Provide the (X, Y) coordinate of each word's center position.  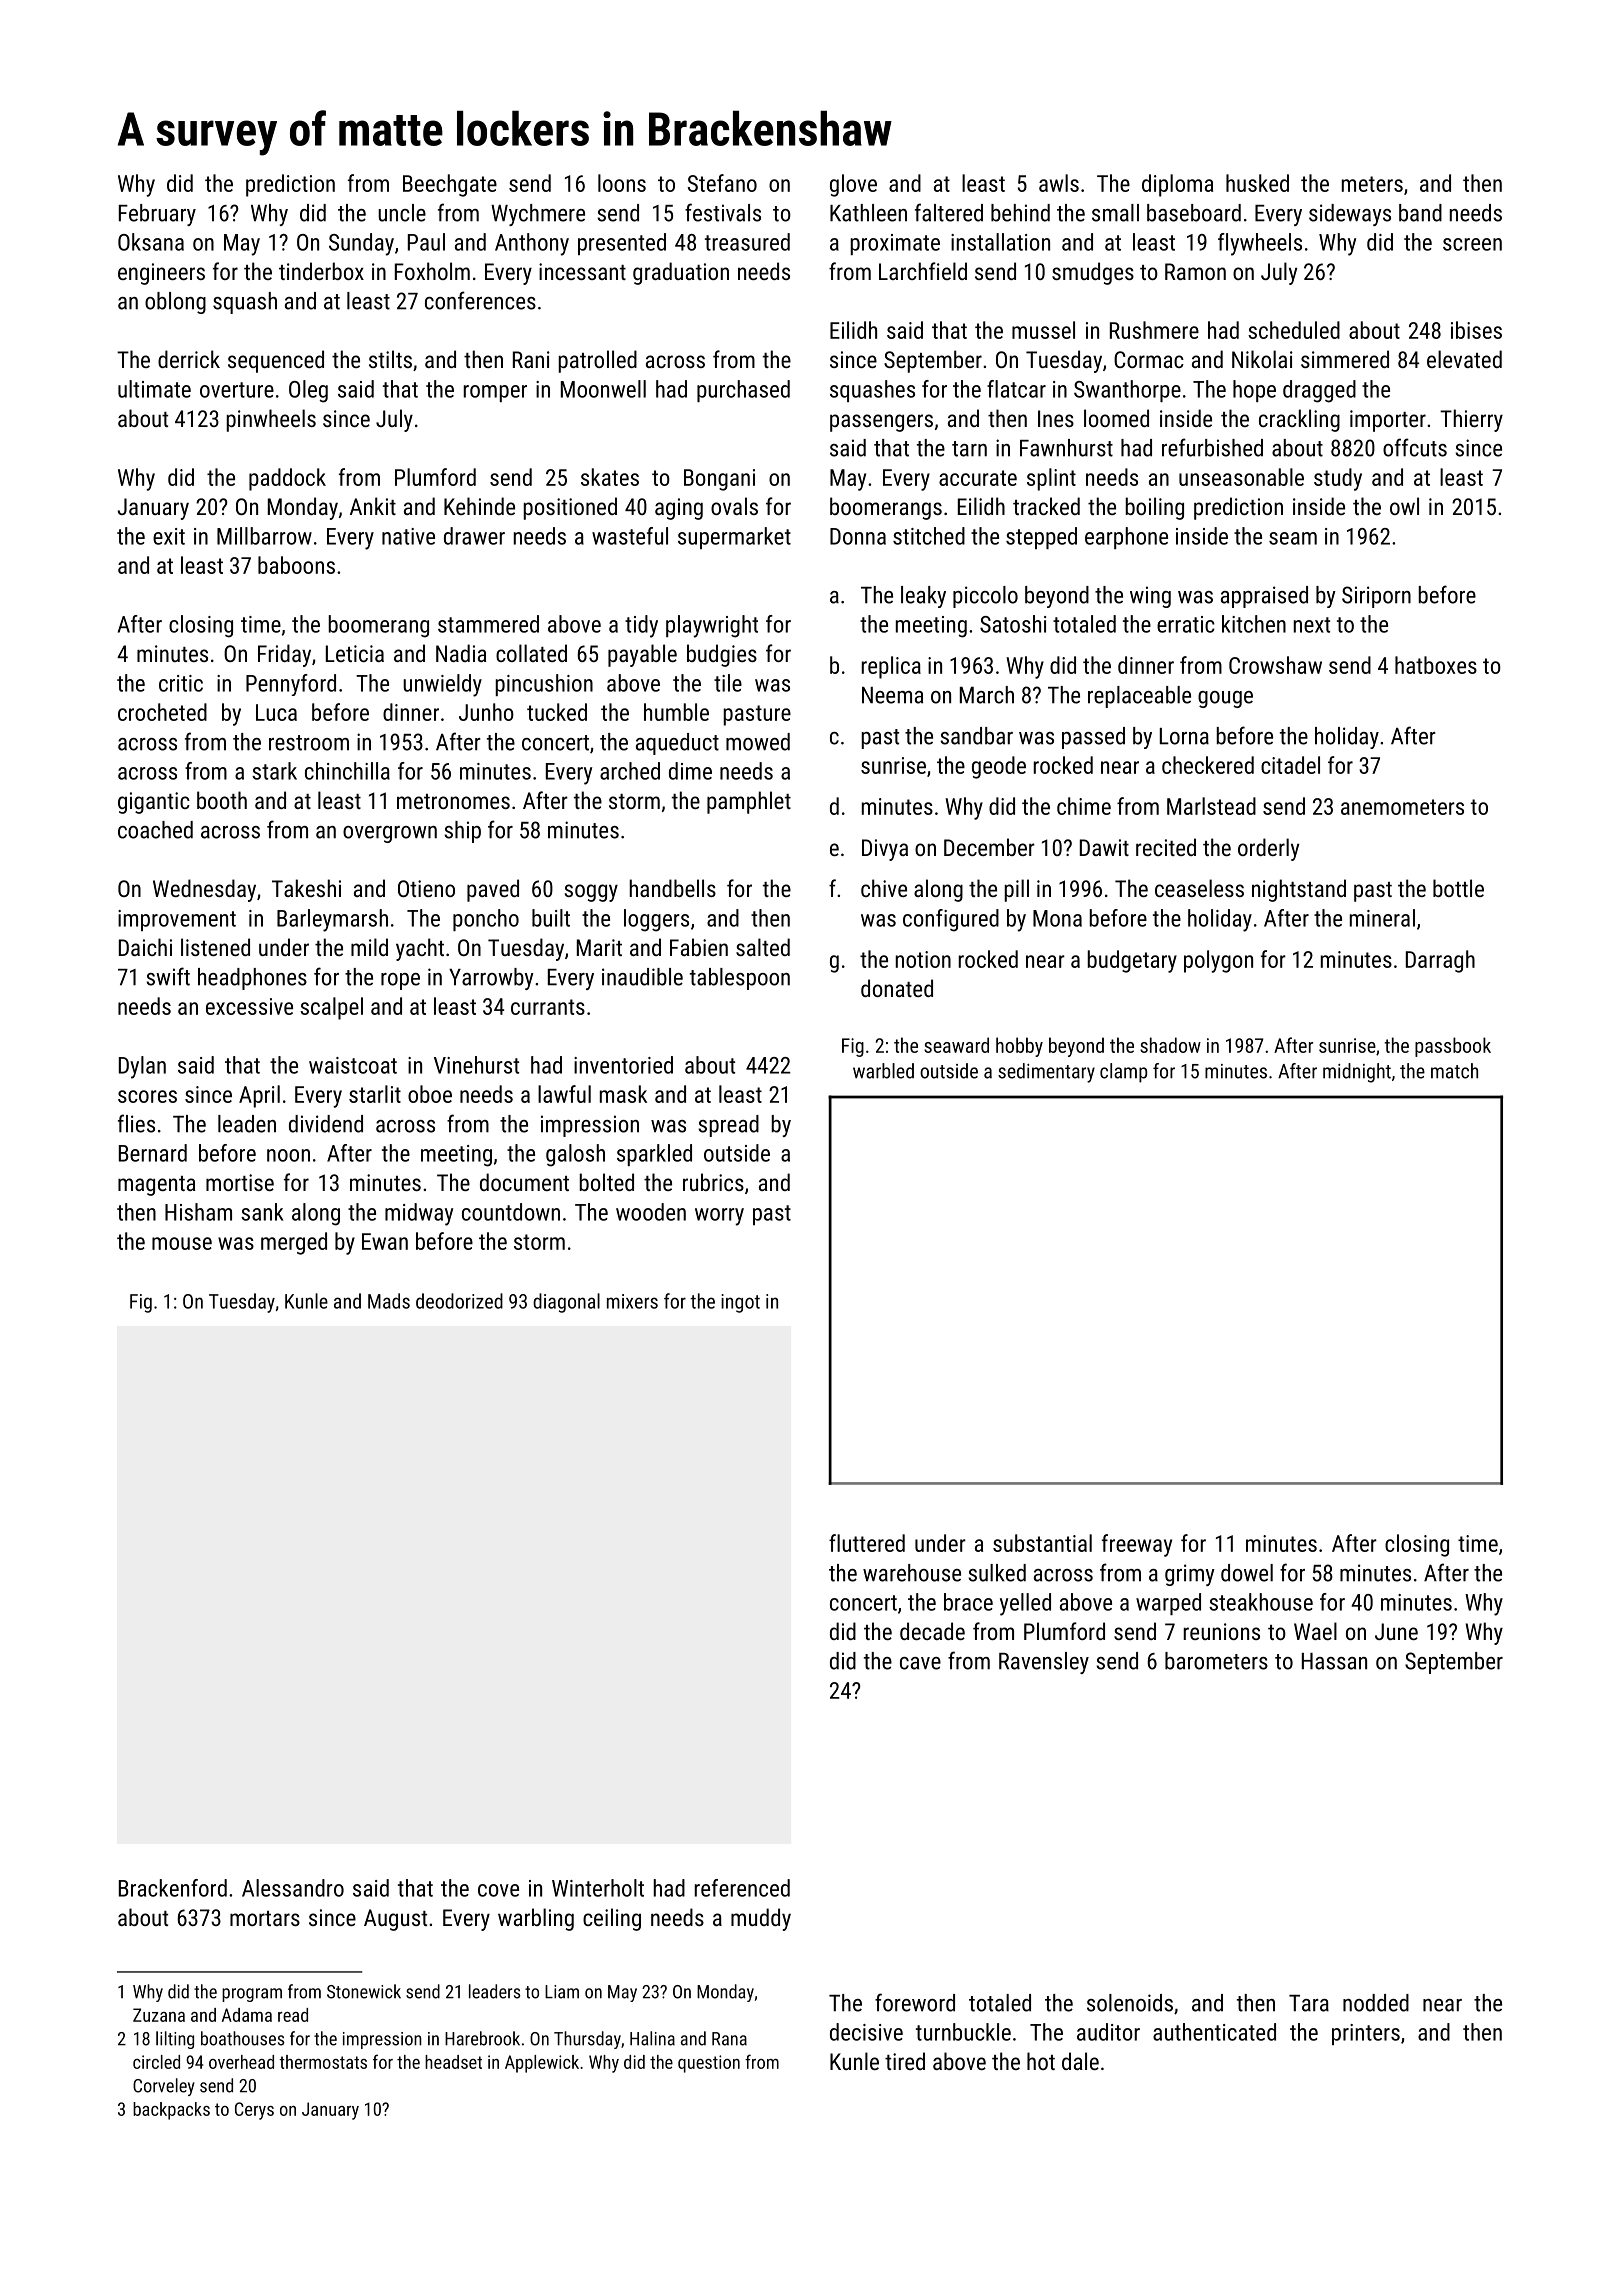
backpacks (171, 2111)
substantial (1042, 1543)
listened (215, 947)
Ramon (1195, 271)
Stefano (722, 183)
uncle (402, 213)
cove (498, 1890)
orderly (1268, 849)
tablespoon (740, 979)
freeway (1137, 1545)
